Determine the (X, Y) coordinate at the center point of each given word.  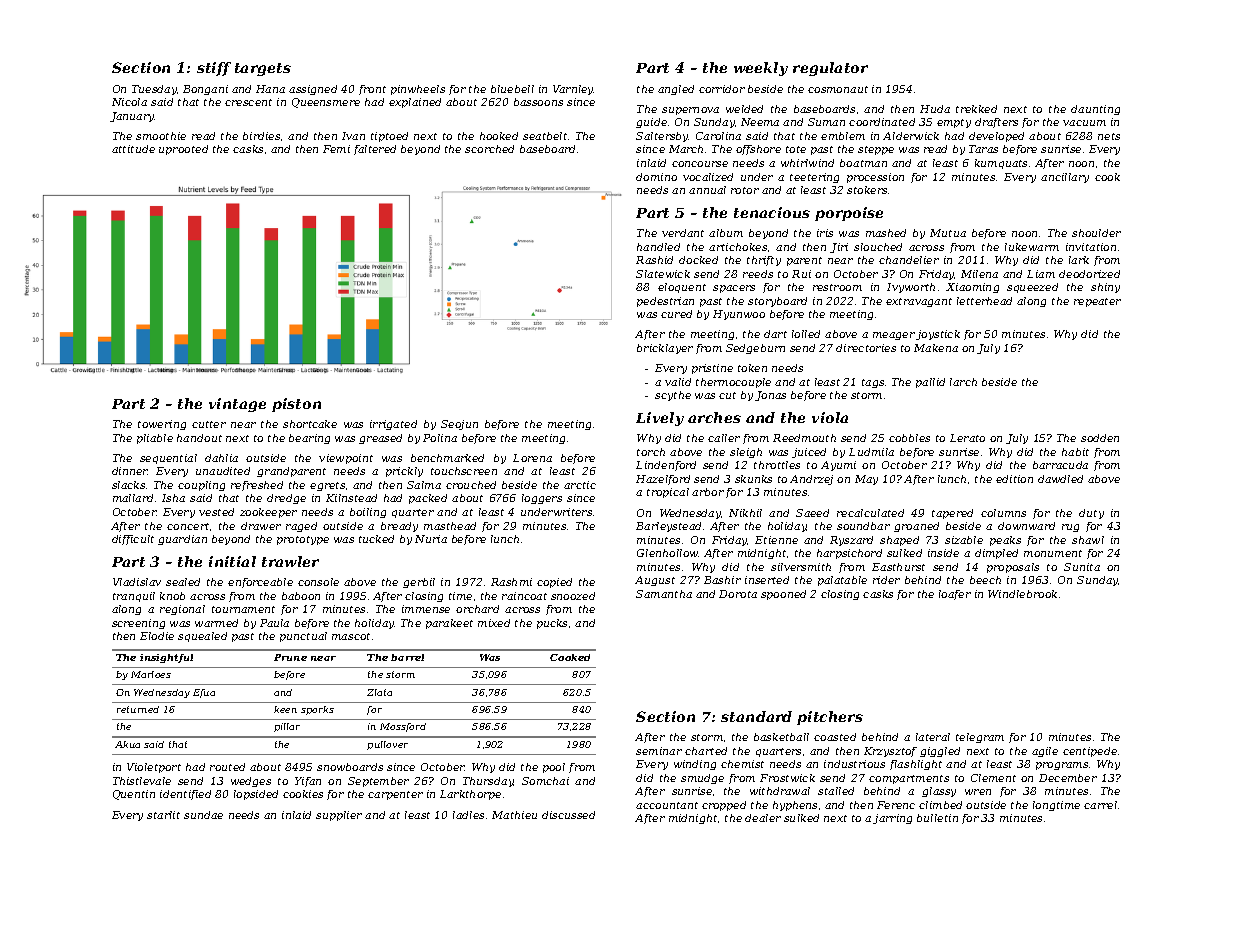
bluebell (512, 89)
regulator (830, 69)
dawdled (1060, 479)
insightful (166, 658)
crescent (248, 102)
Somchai (545, 781)
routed (227, 767)
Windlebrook (1022, 594)
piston (296, 405)
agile (1045, 752)
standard (756, 716)
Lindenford (666, 466)
